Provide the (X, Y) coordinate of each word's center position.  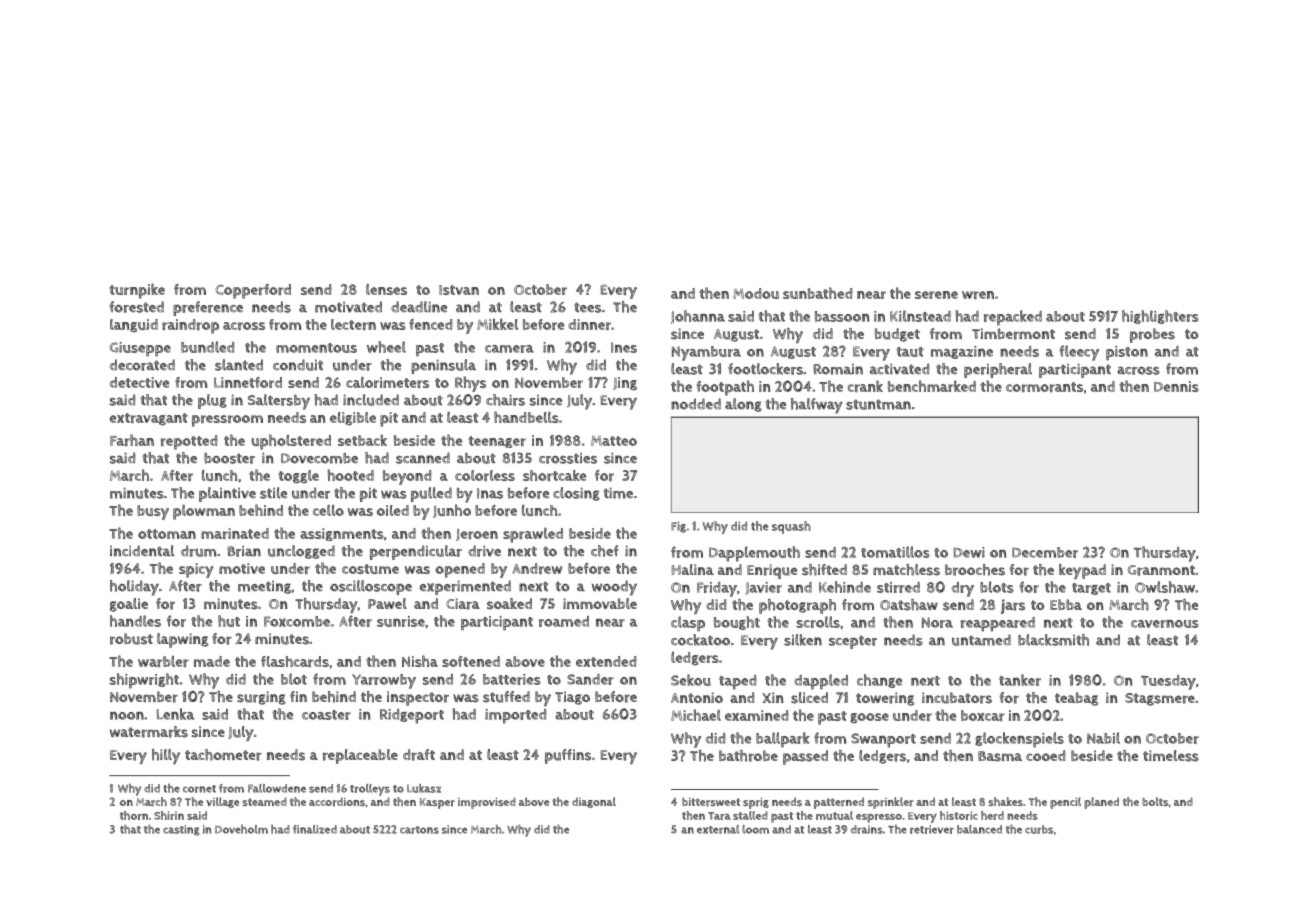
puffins (568, 756)
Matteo (614, 440)
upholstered (291, 442)
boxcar (983, 715)
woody (614, 588)
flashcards (295, 661)
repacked (1013, 318)
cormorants (1044, 387)
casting (181, 830)
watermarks (149, 732)
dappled (821, 682)
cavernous (1165, 623)
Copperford (253, 291)
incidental (142, 551)
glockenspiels (1019, 740)
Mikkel (497, 324)
